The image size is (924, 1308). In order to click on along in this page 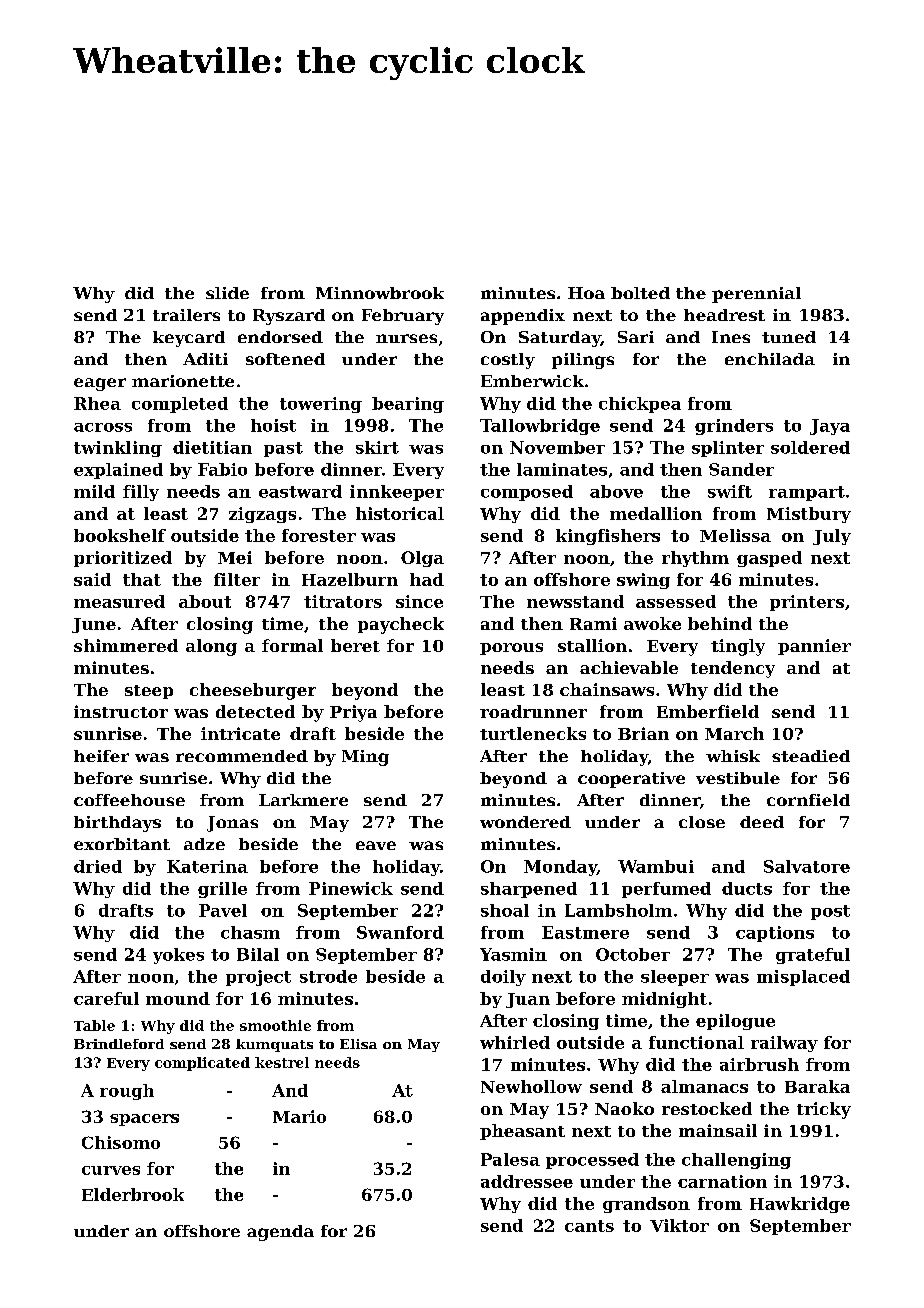, I will do `click(211, 647)`.
